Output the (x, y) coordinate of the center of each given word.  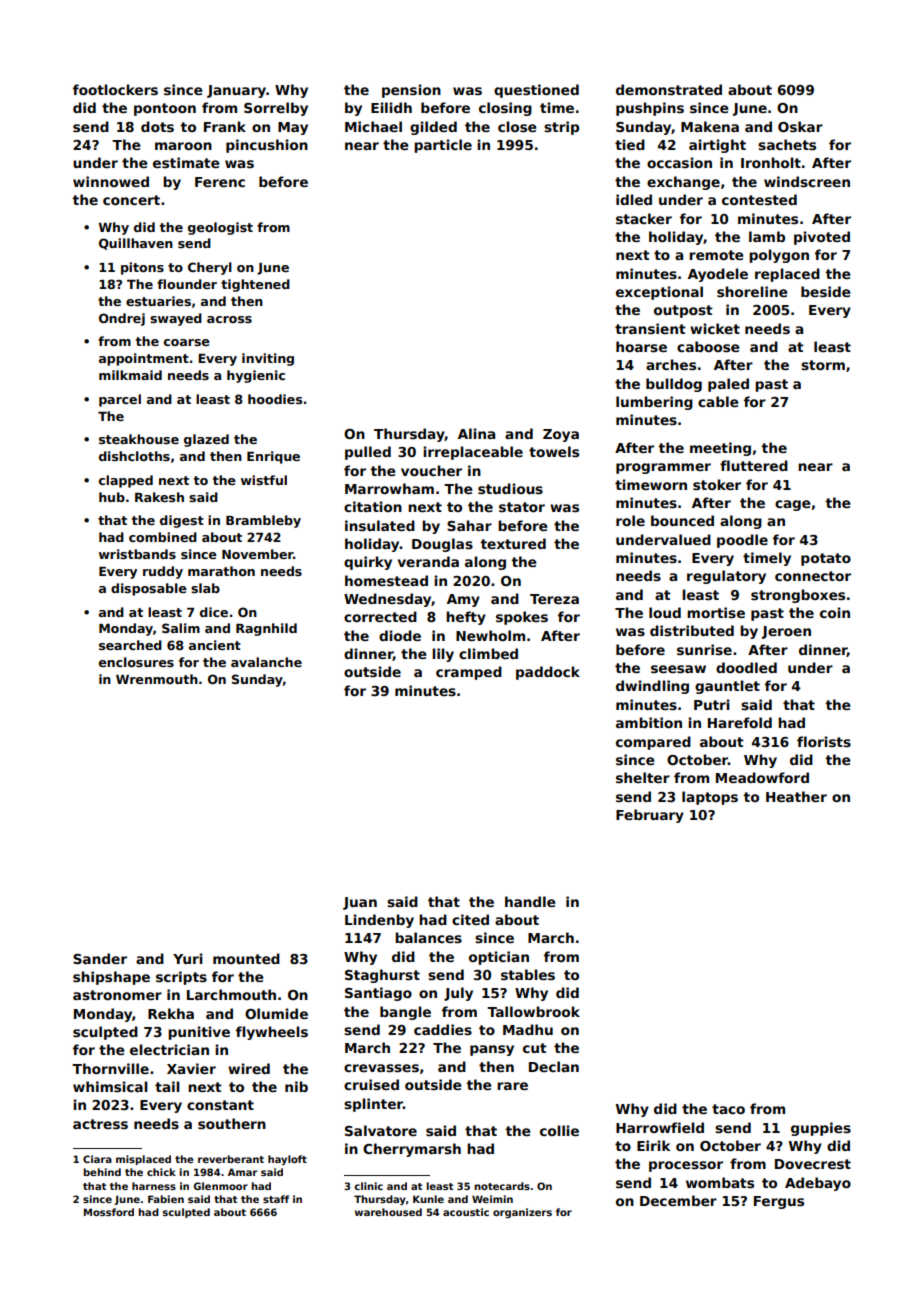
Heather (796, 796)
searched (130, 645)
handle (530, 901)
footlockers (115, 89)
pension (411, 91)
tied (630, 144)
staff (276, 1199)
